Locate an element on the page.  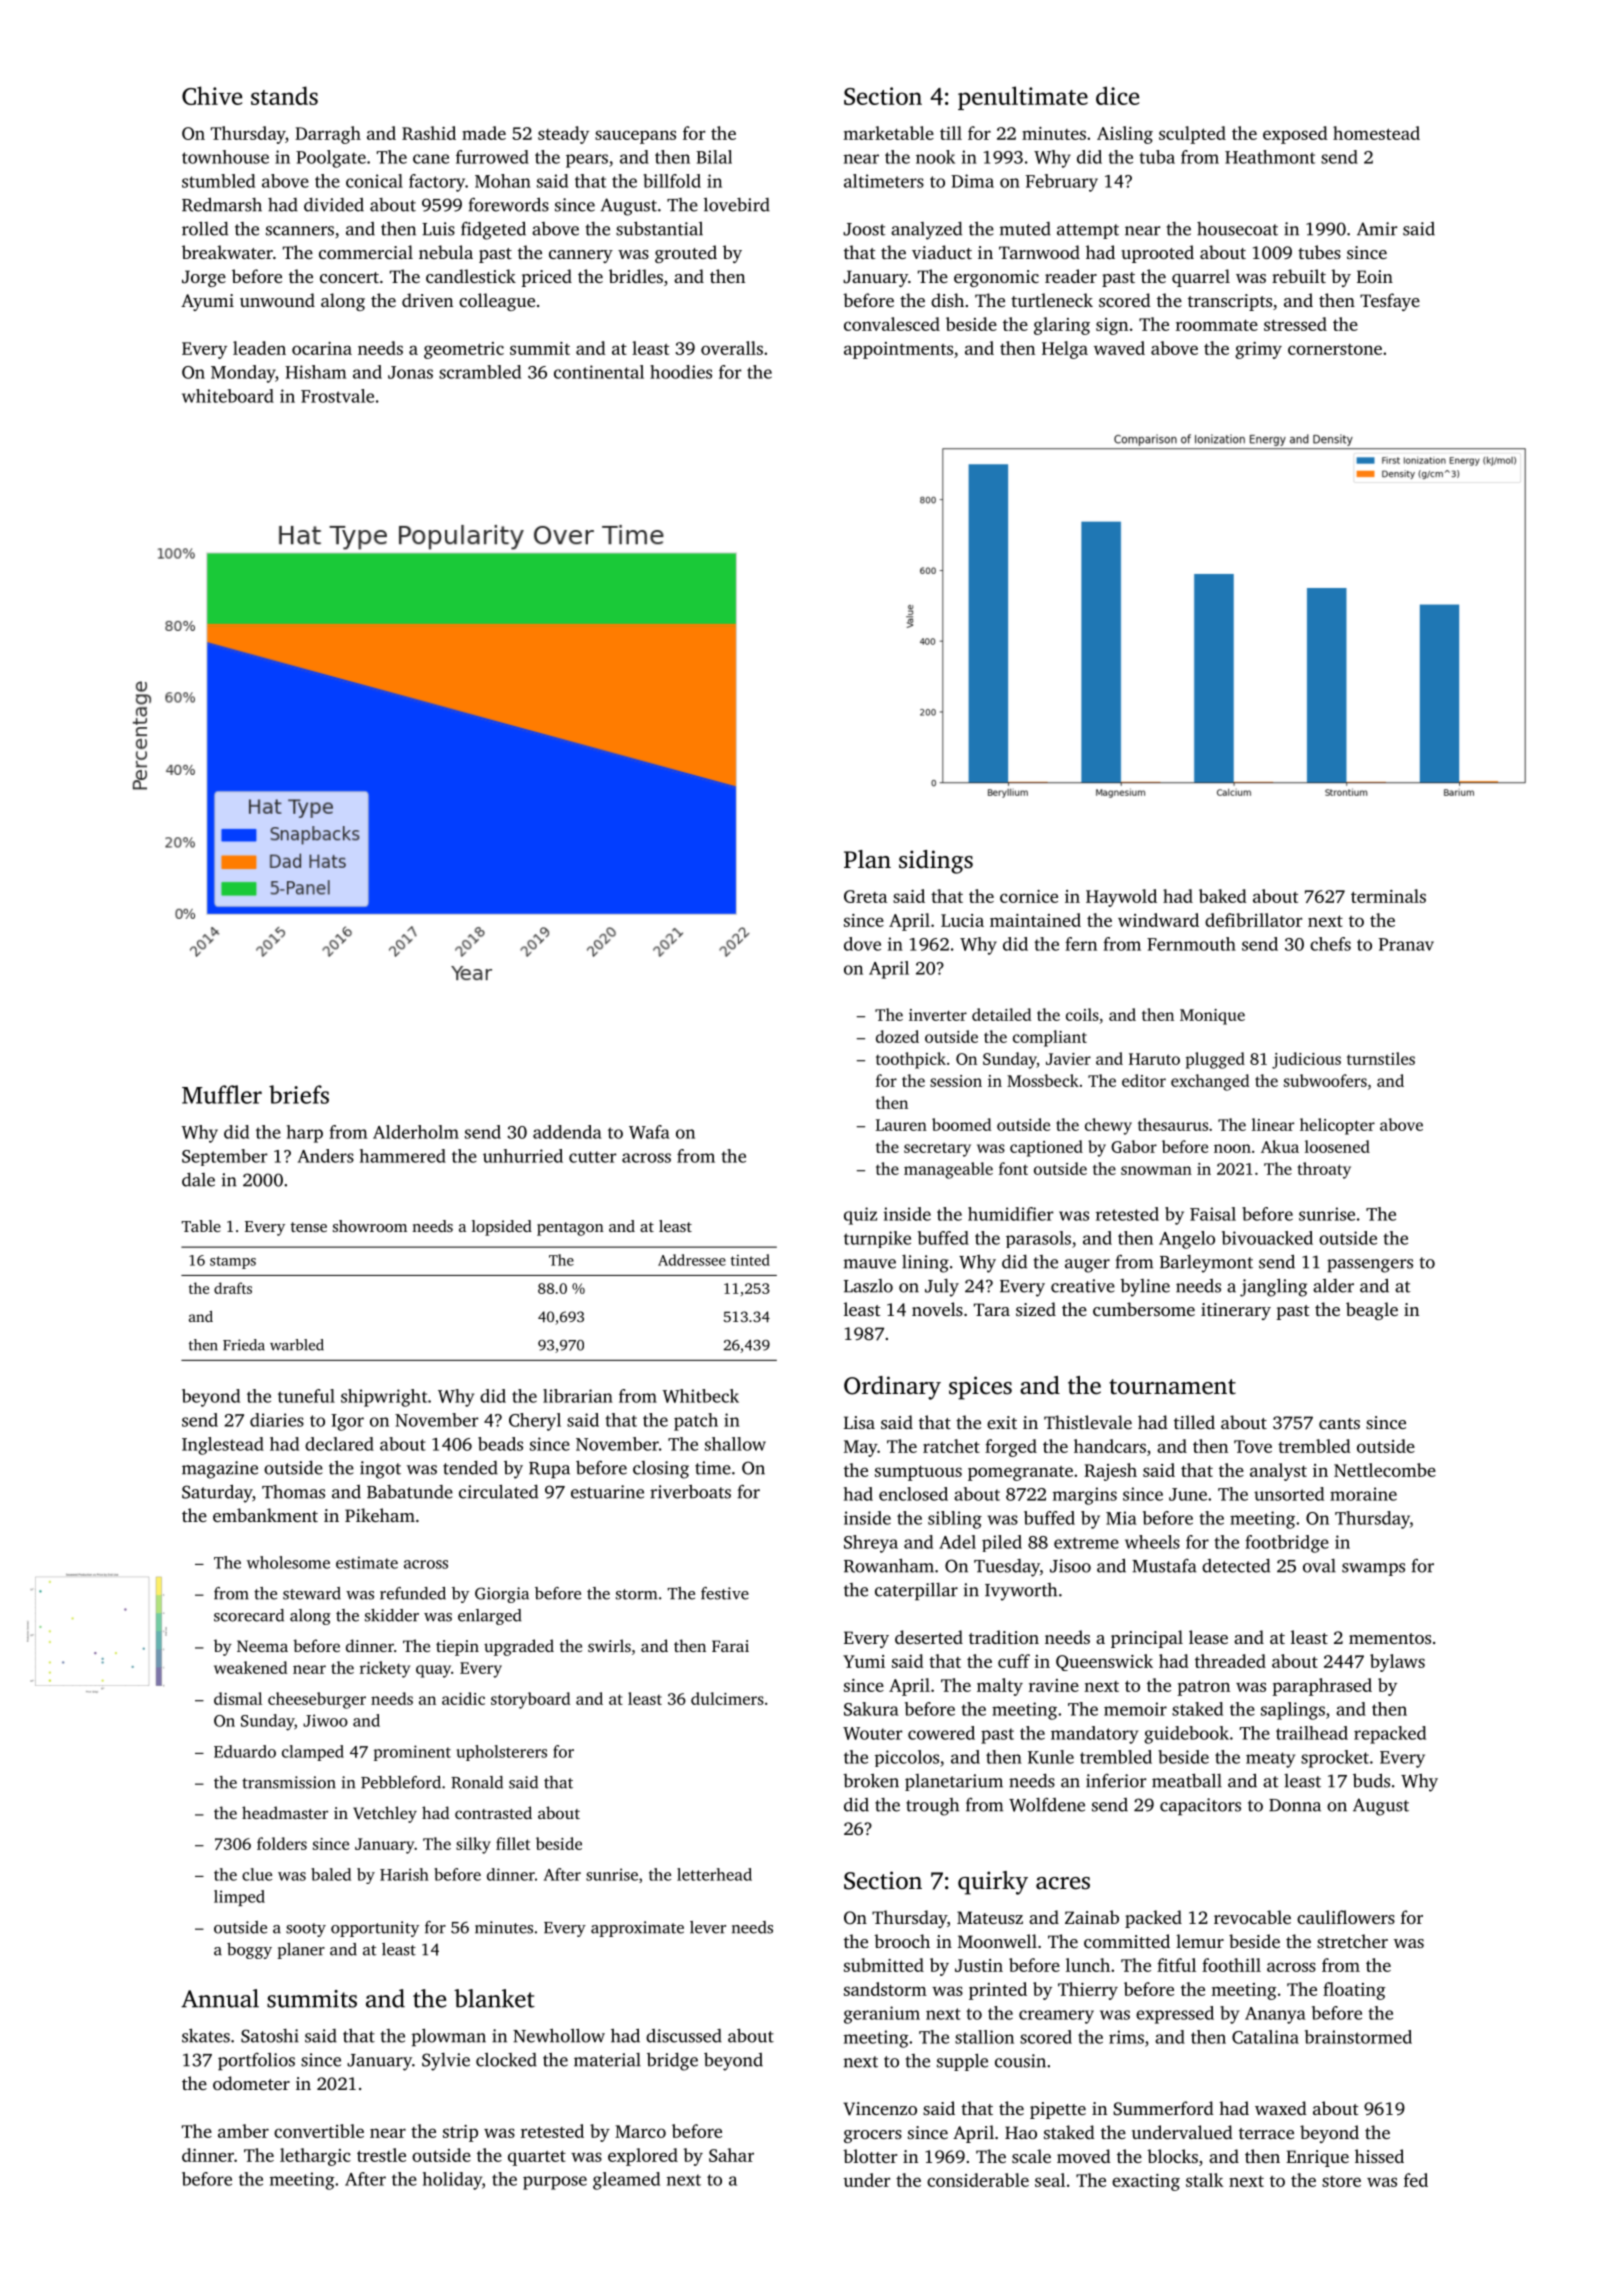
tense is located at coordinates (309, 1227).
